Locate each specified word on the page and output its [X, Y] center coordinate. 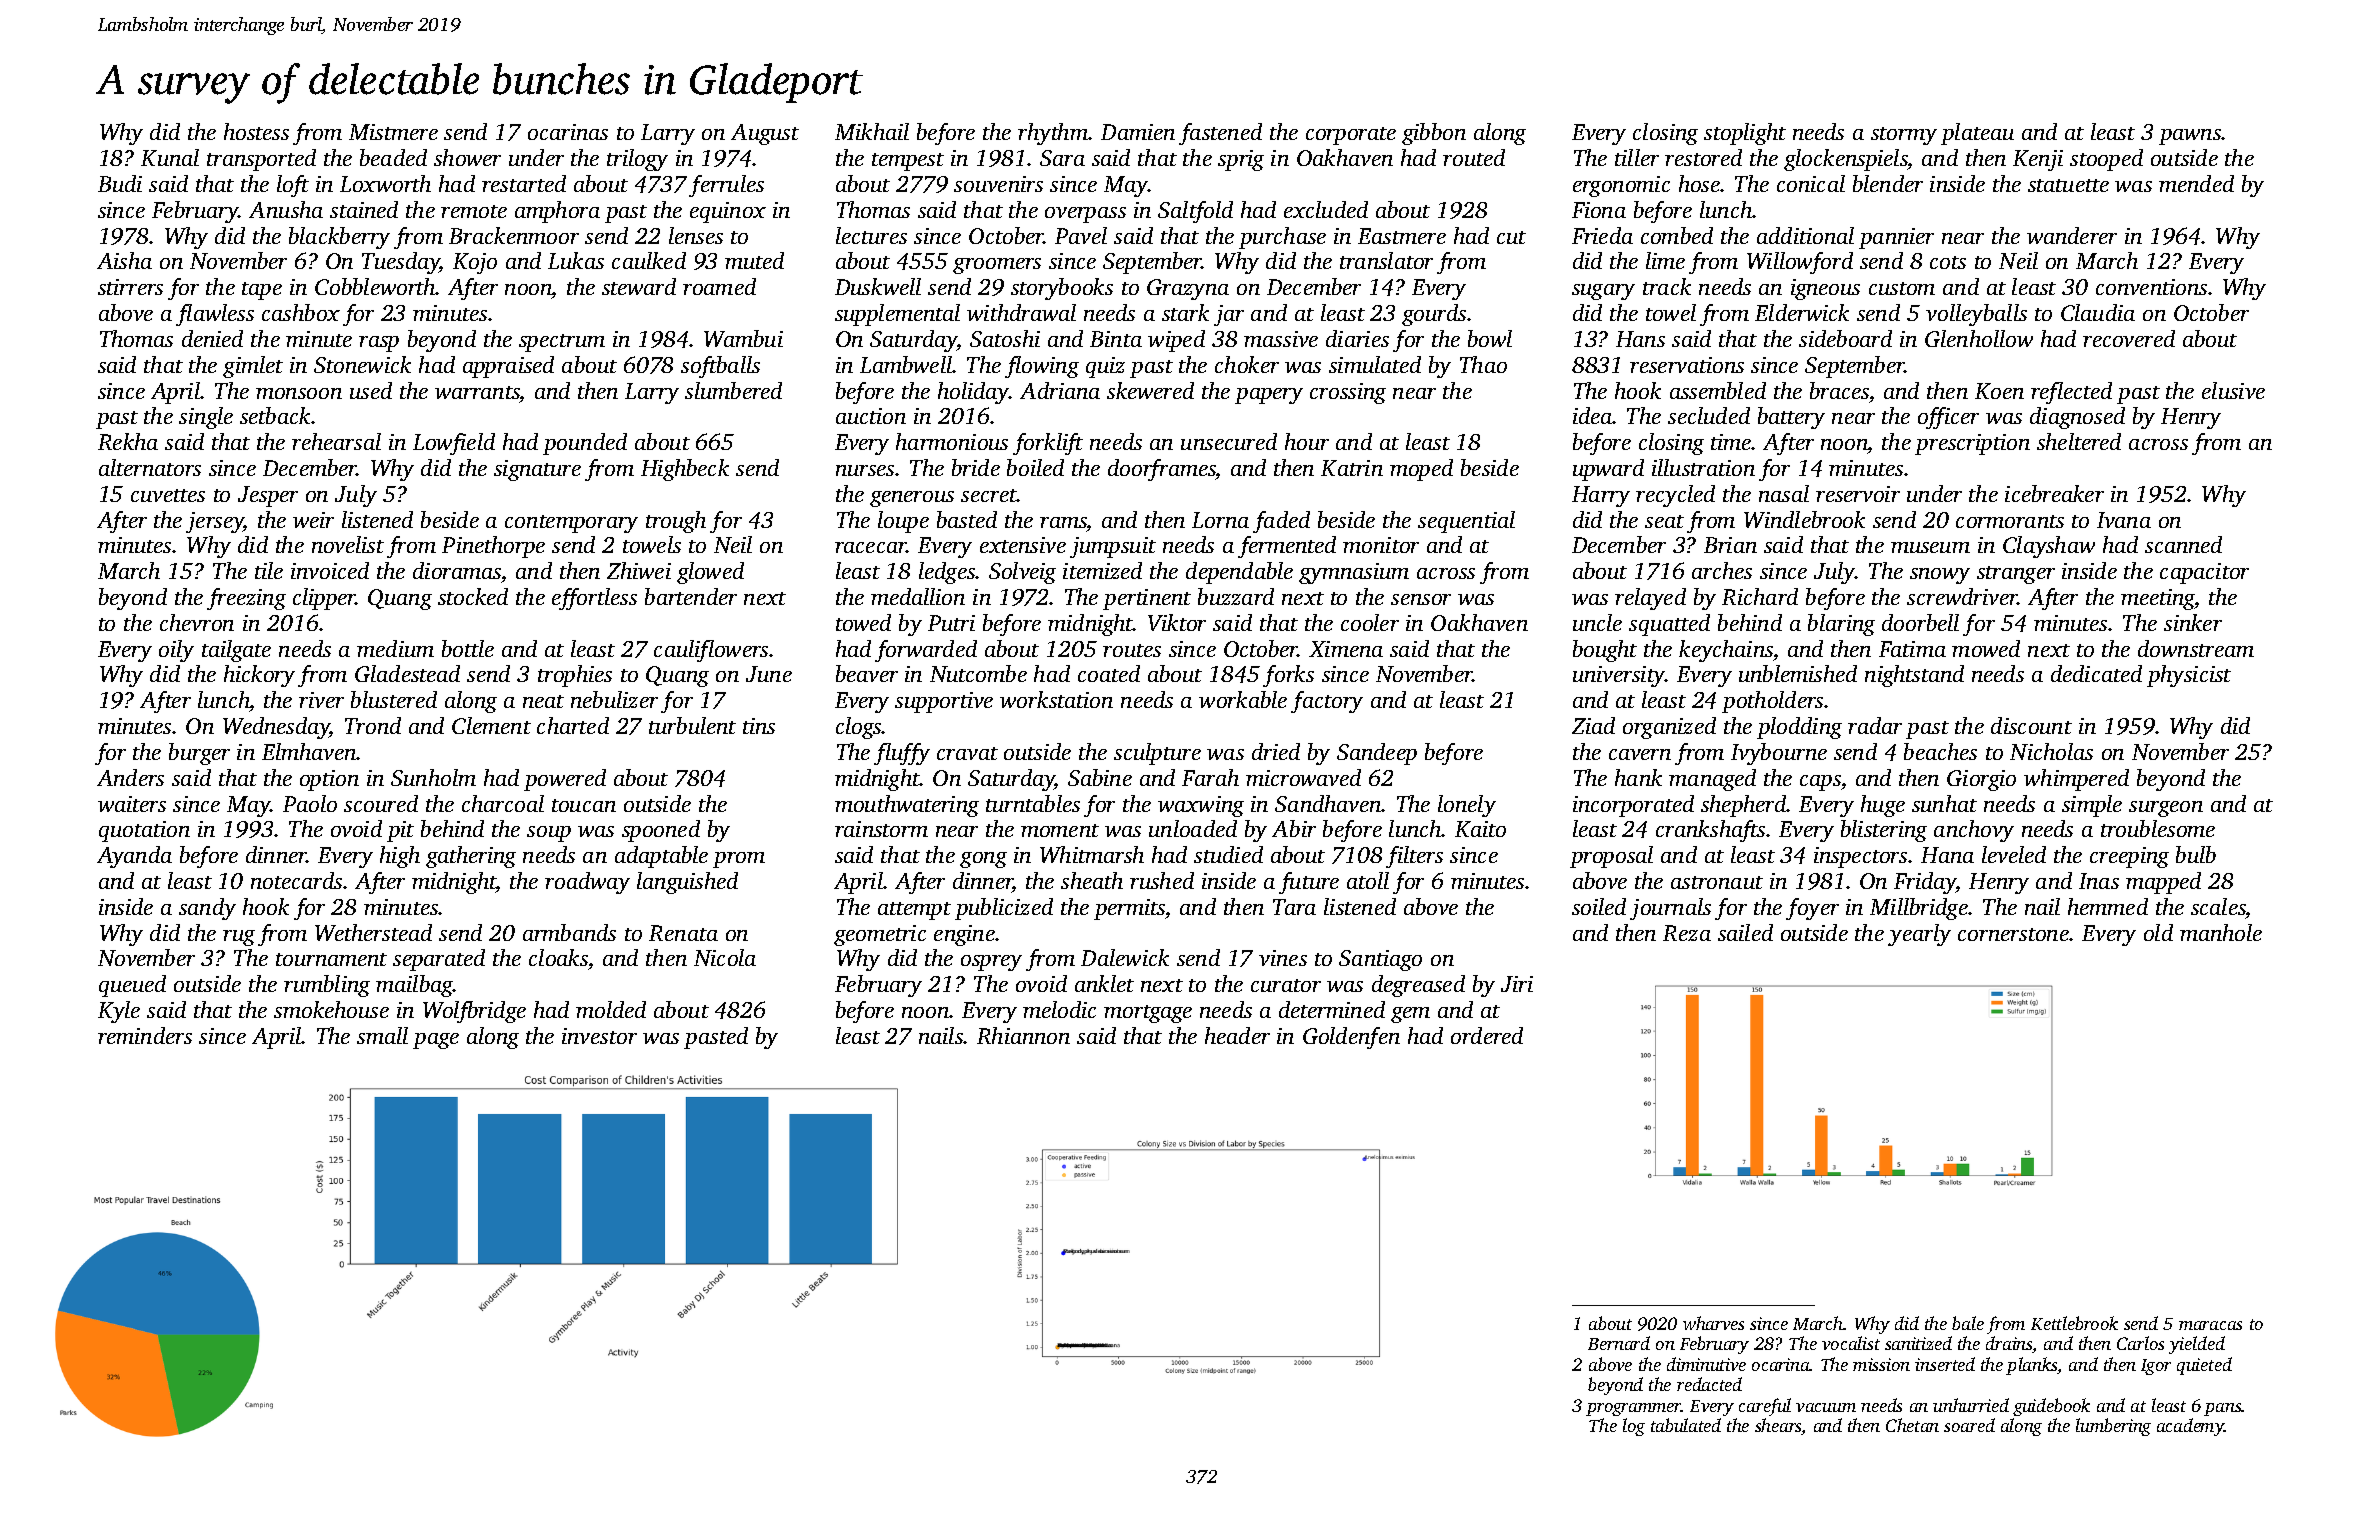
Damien [1138, 132]
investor [599, 1036]
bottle [468, 648]
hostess [256, 131]
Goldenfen [1351, 1038]
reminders [145, 1035]
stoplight [1745, 134]
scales [2218, 906]
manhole [2221, 932]
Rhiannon [1023, 1035]
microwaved [1303, 777]
